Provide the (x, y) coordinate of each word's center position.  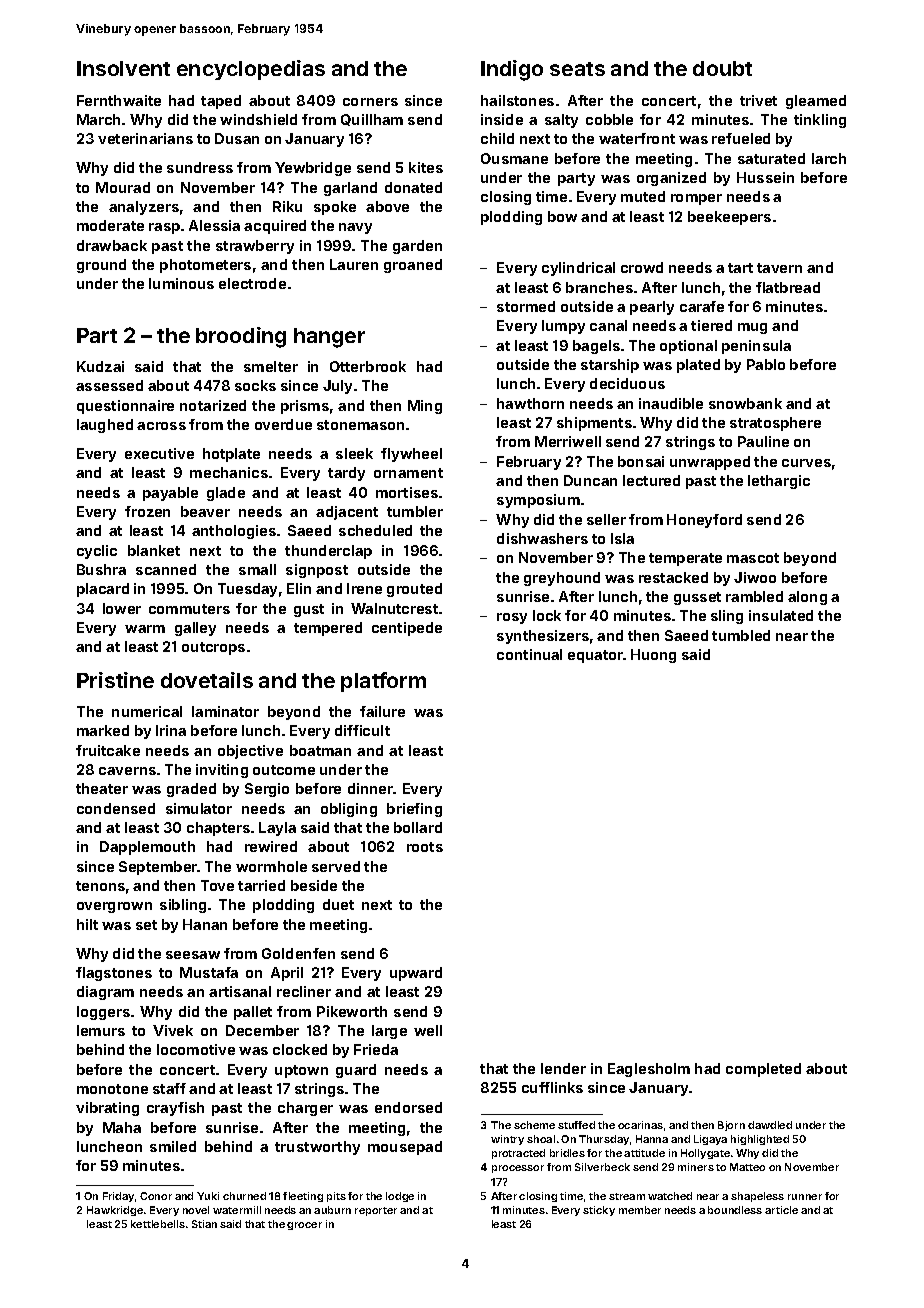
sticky (599, 1211)
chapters (218, 829)
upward (416, 974)
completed (763, 1070)
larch (829, 158)
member (640, 1210)
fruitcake (108, 750)
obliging (349, 810)
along (807, 598)
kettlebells (158, 1224)
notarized (213, 405)
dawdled (770, 1125)
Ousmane (514, 158)
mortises (407, 492)
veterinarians (145, 138)
